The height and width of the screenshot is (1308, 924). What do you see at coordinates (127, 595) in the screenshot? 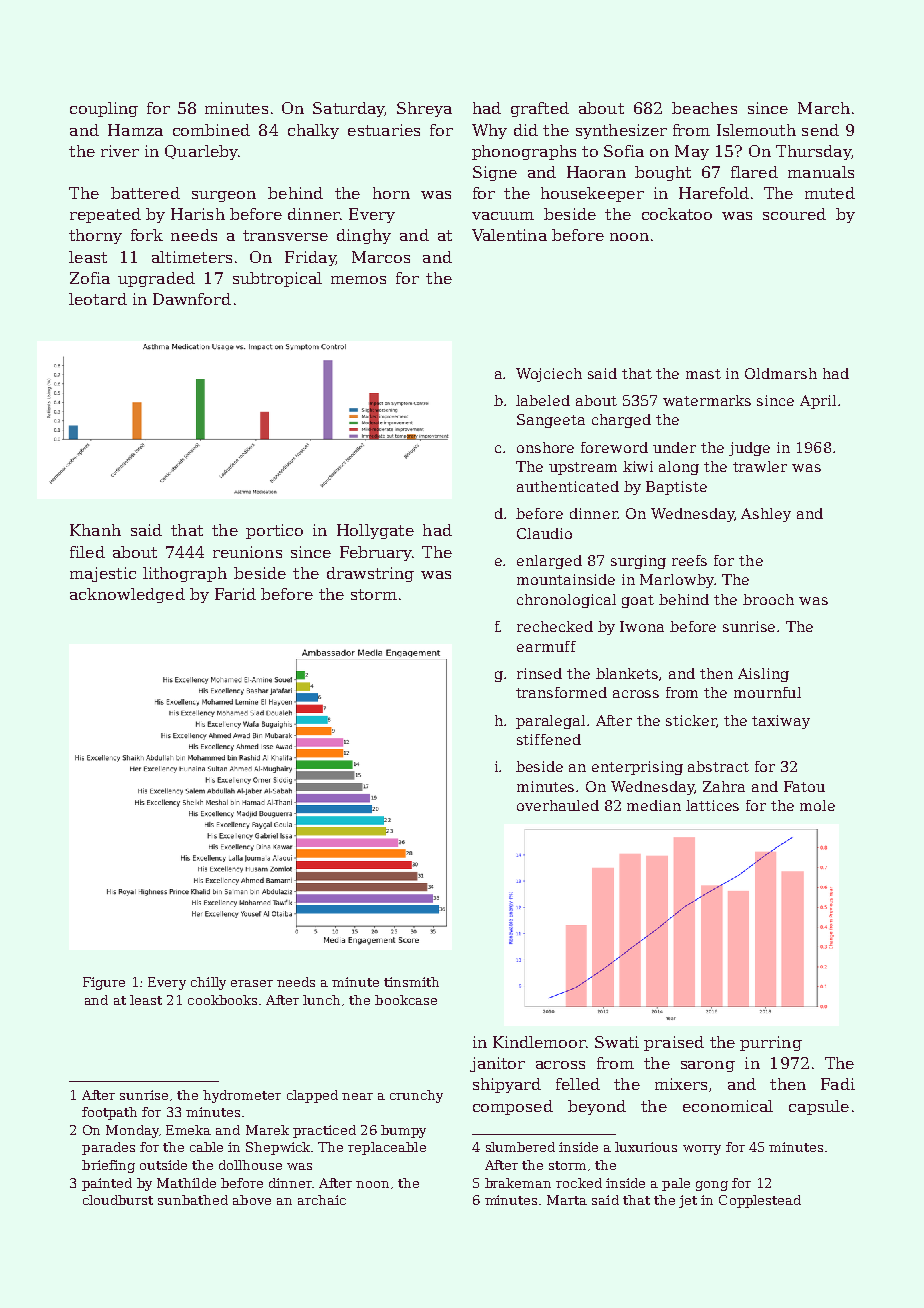
I see `acknowledged` at bounding box center [127, 595].
